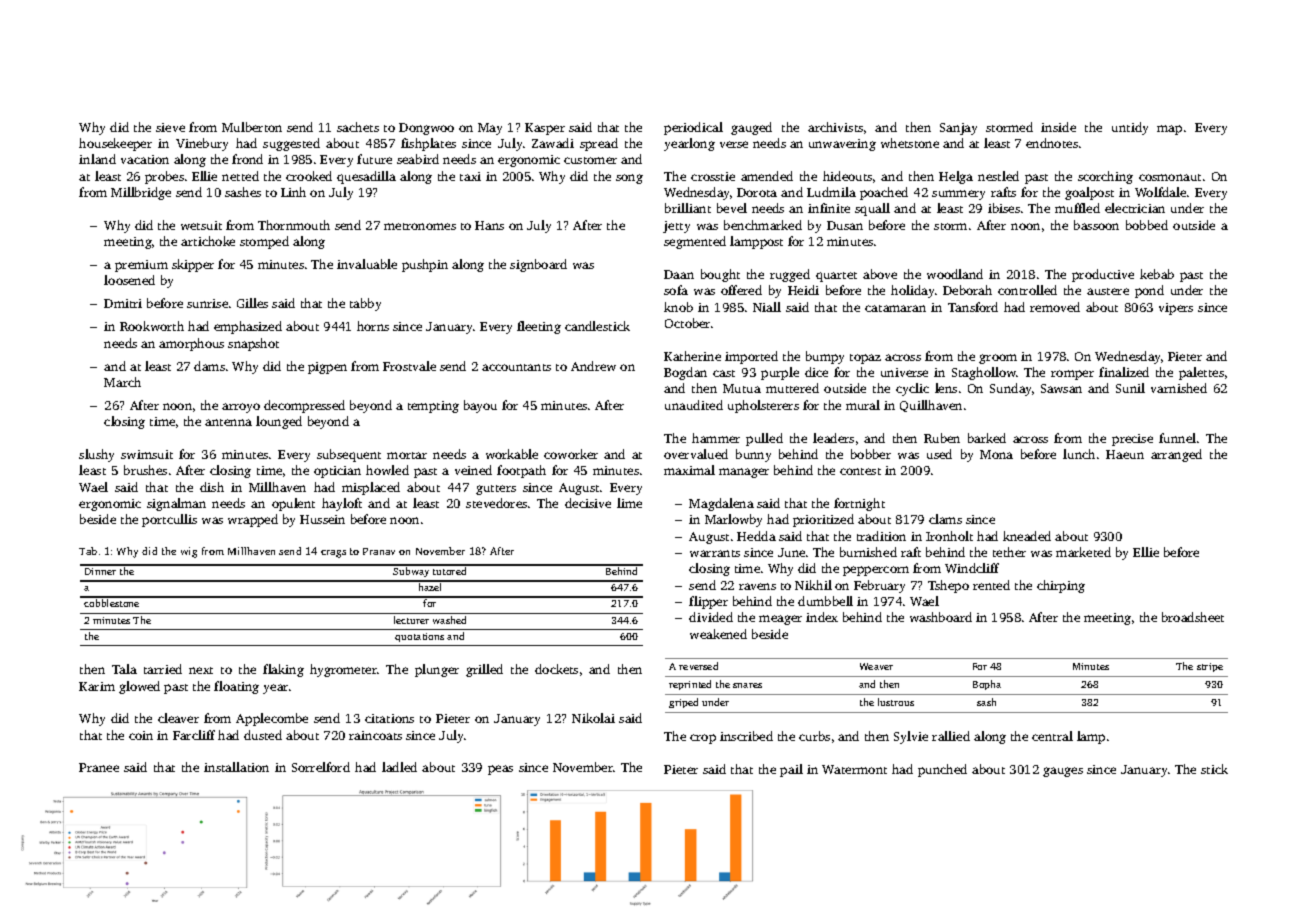 The height and width of the page is (924, 1308). What do you see at coordinates (496, 503) in the page?
I see `stevedores` at bounding box center [496, 503].
